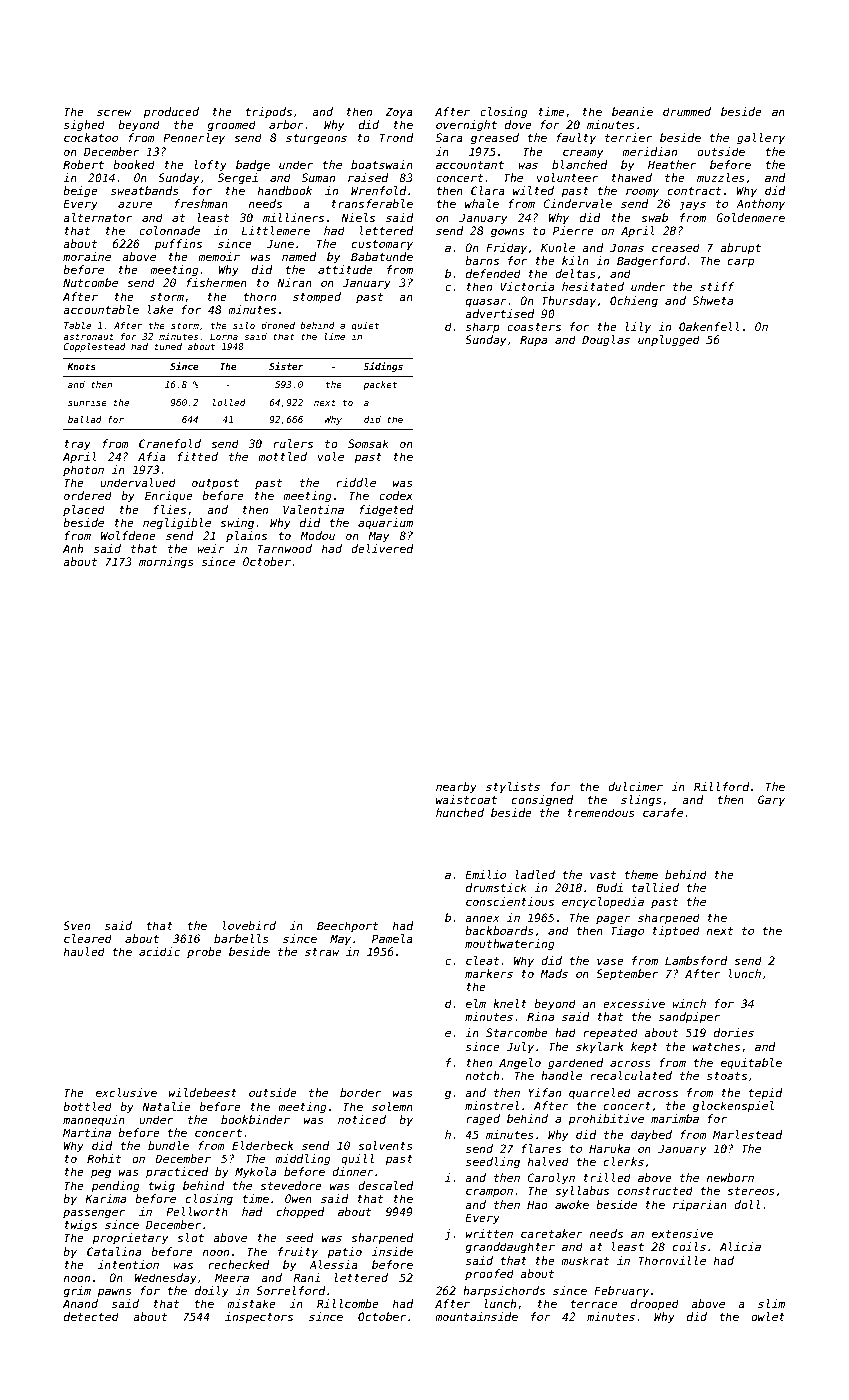  I want to click on drummed, so click(687, 111).
